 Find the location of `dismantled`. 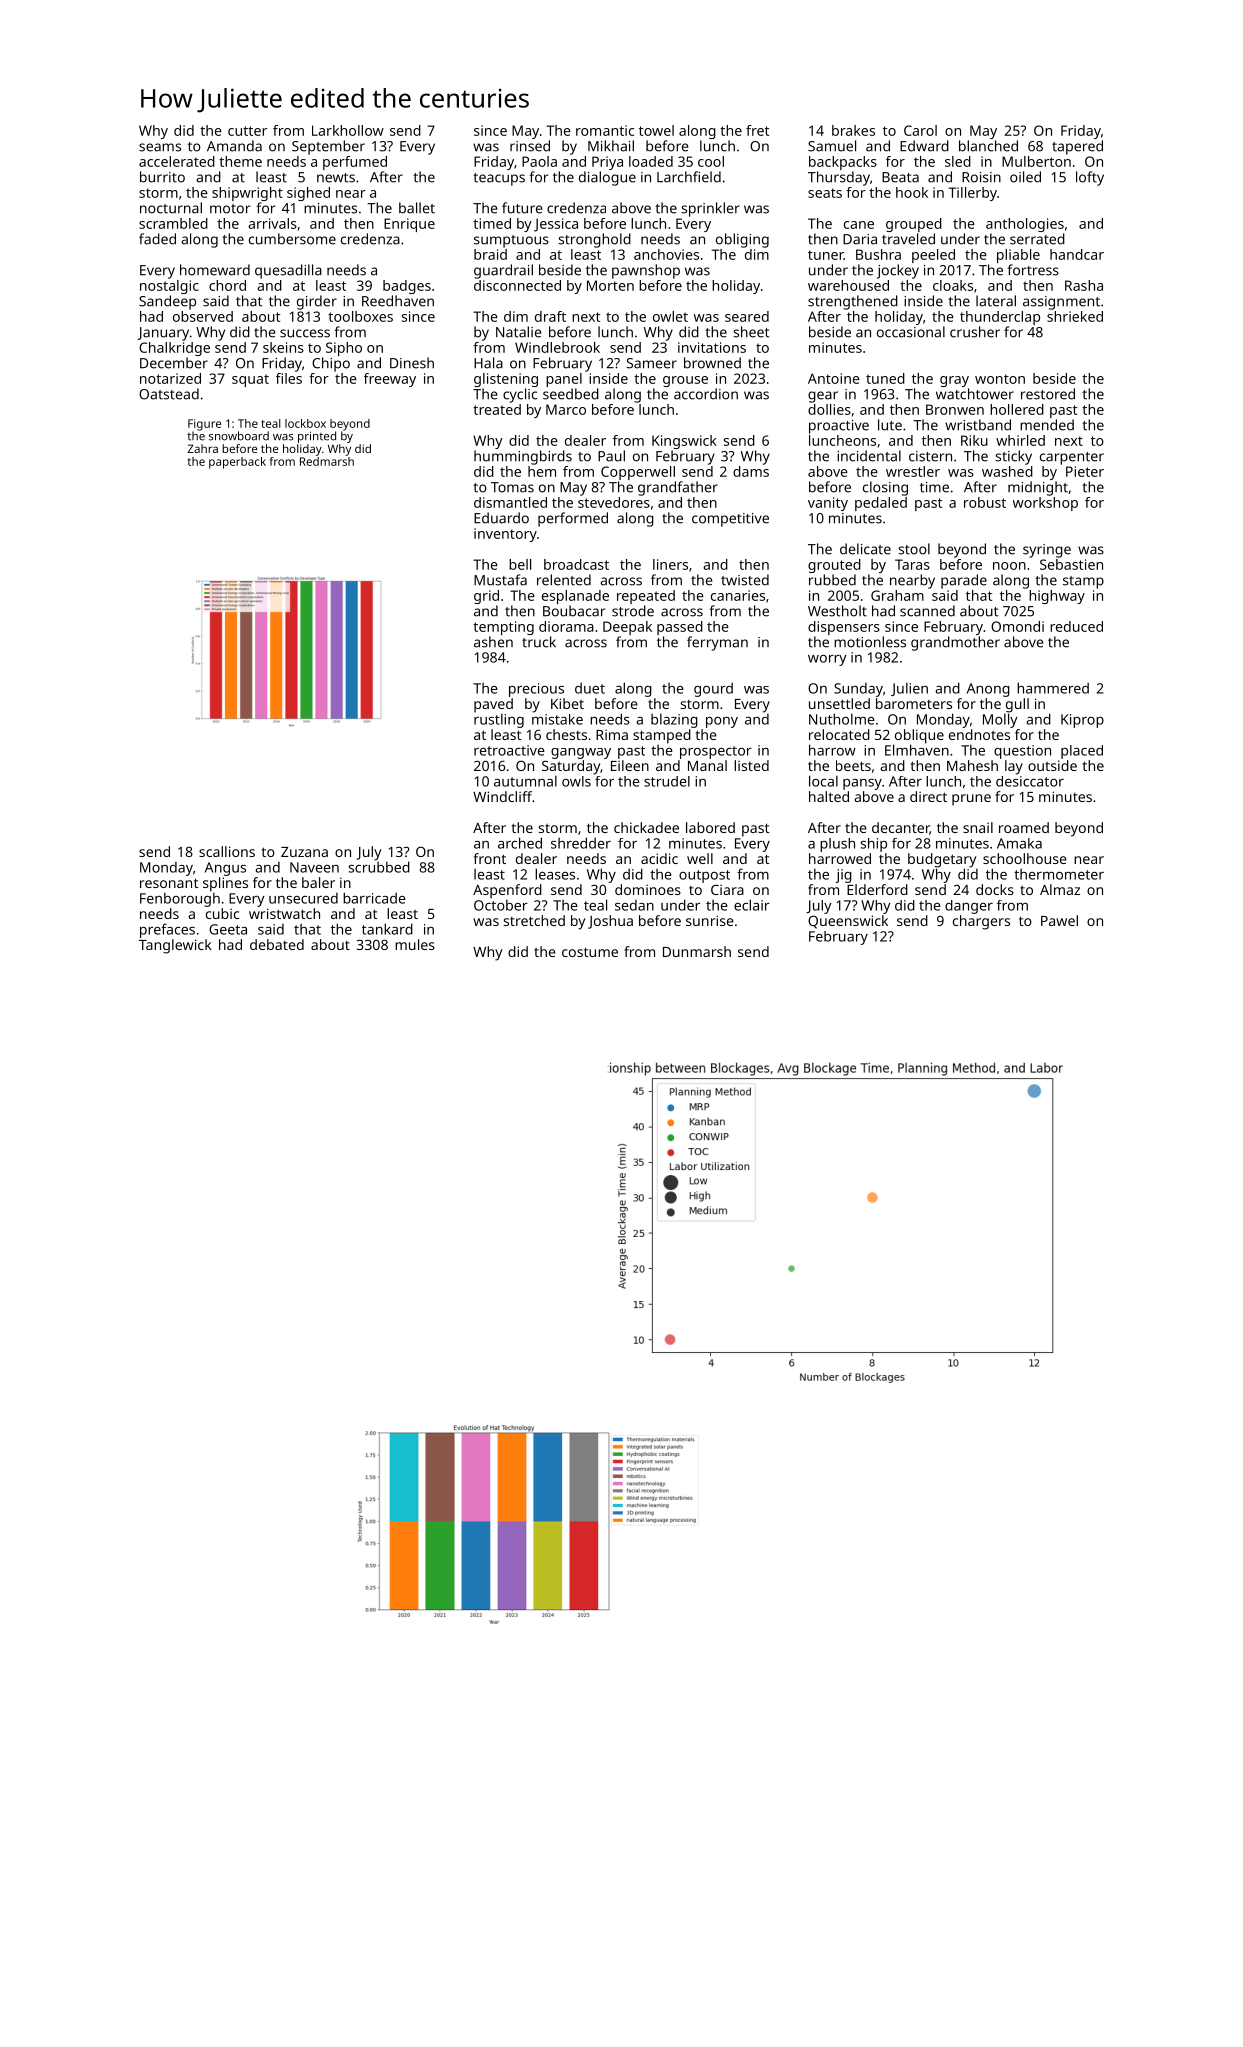

dismantled is located at coordinates (510, 502).
